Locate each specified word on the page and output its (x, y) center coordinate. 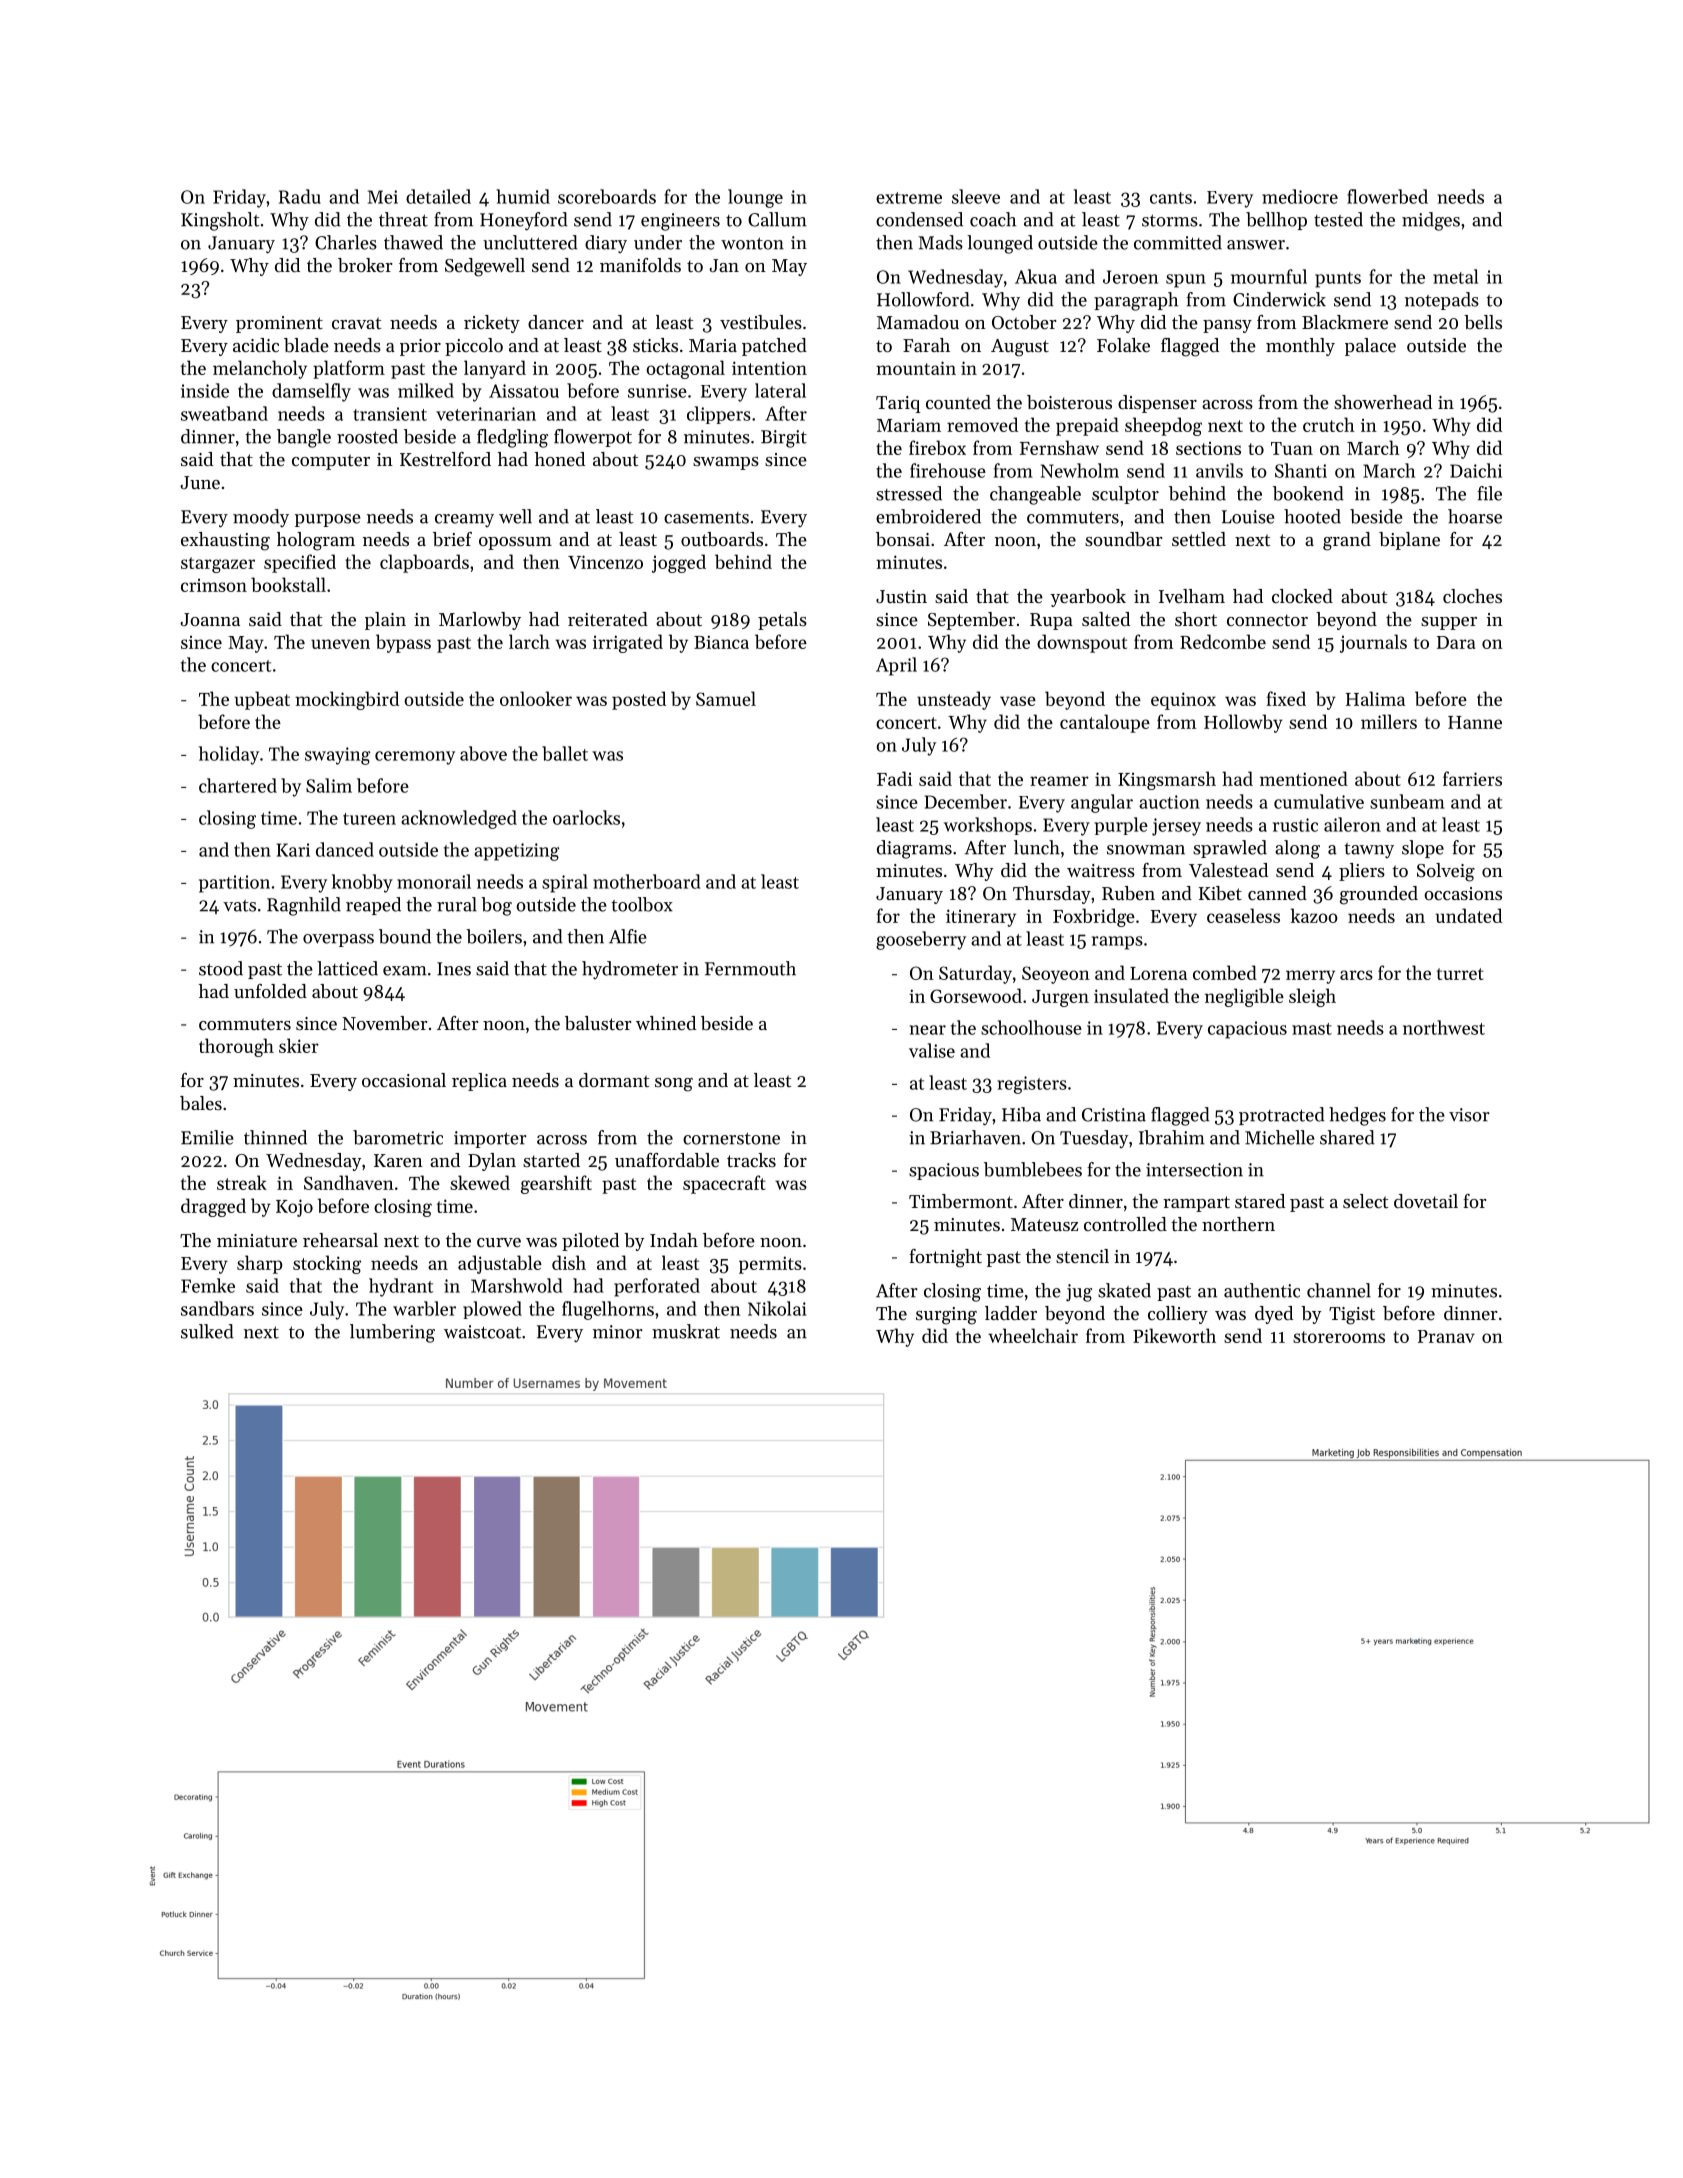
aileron (1352, 824)
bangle (304, 438)
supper (1449, 623)
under (658, 242)
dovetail (1426, 1201)
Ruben (1128, 893)
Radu (300, 196)
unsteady (954, 700)
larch (529, 641)
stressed (909, 493)
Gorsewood (976, 995)
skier (299, 1045)
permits (770, 1265)
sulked (207, 1331)
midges (1431, 221)
